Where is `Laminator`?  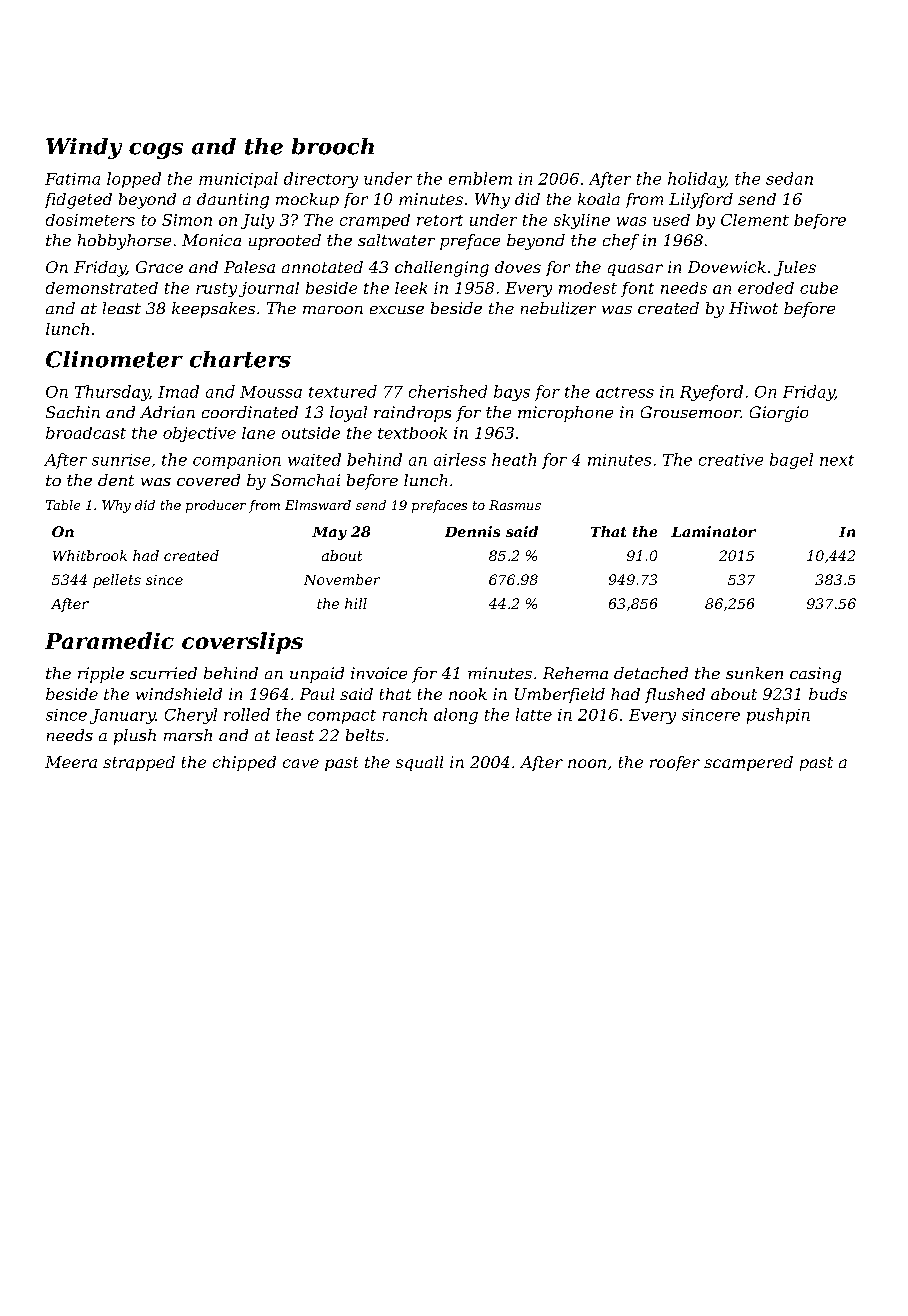 Laminator is located at coordinates (713, 531).
